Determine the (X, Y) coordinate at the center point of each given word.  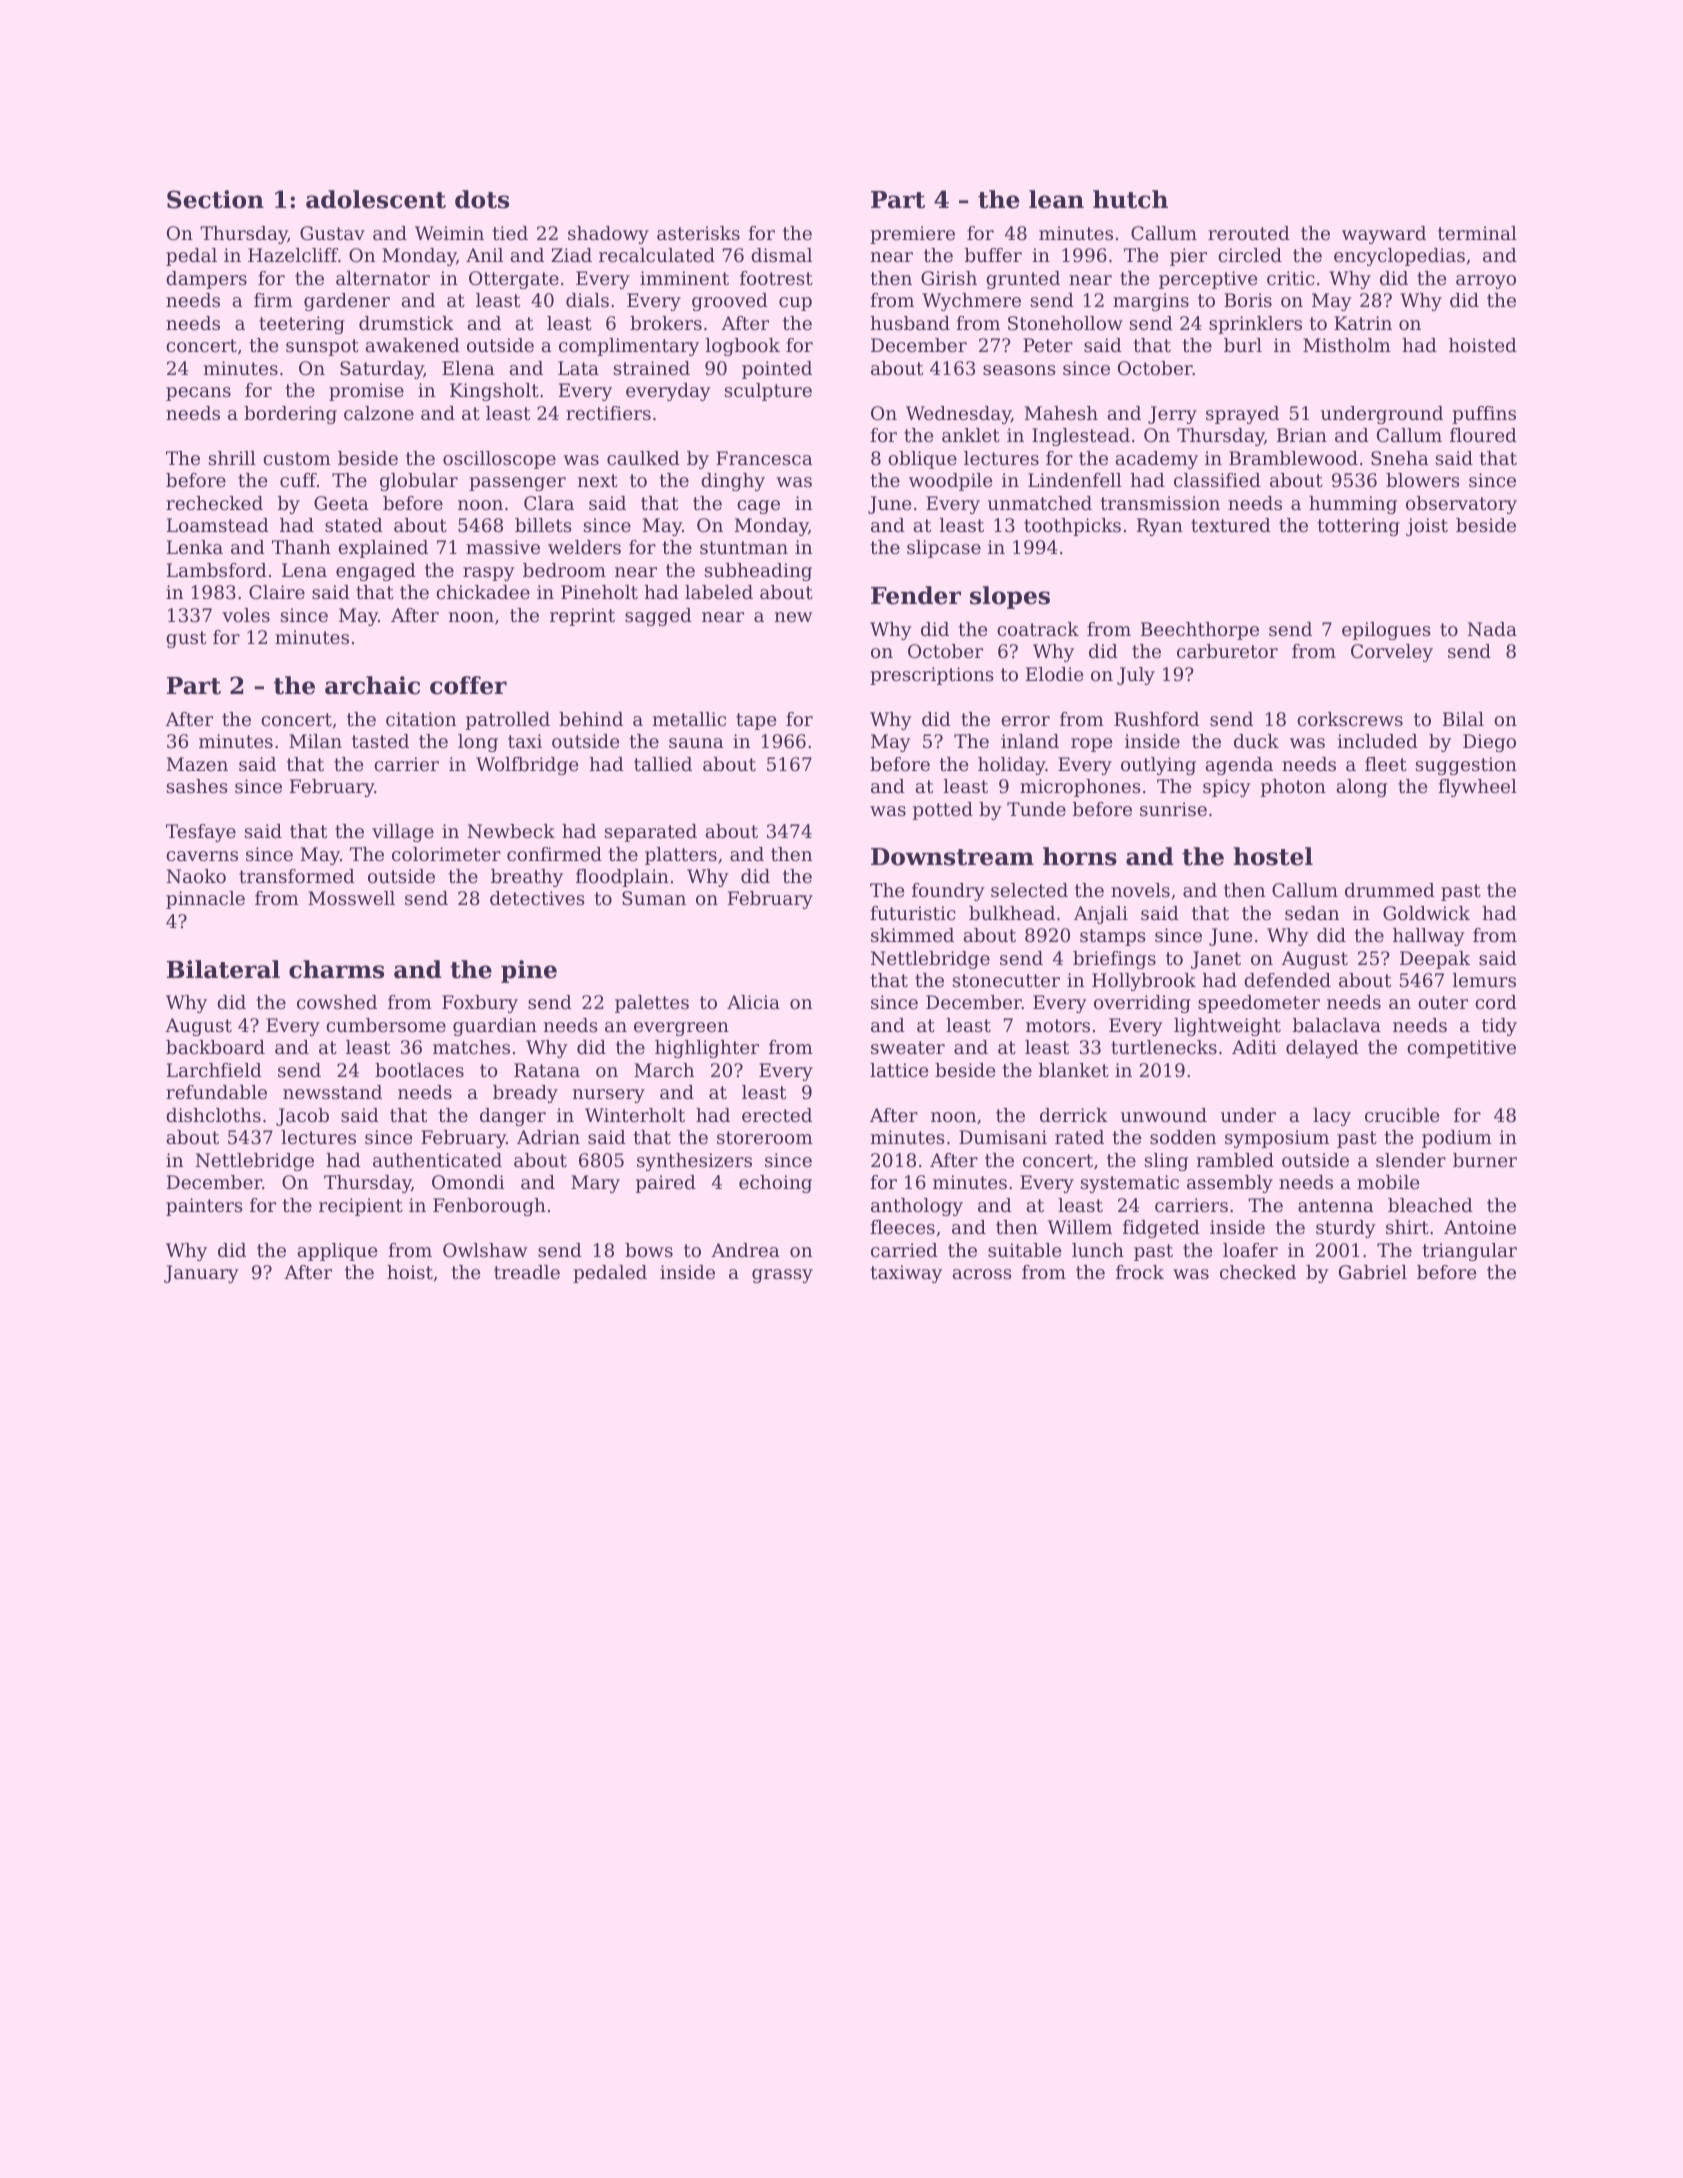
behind (591, 719)
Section (215, 199)
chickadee (483, 592)
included (1377, 741)
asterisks (698, 233)
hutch (1130, 199)
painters (204, 1207)
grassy (782, 1276)
